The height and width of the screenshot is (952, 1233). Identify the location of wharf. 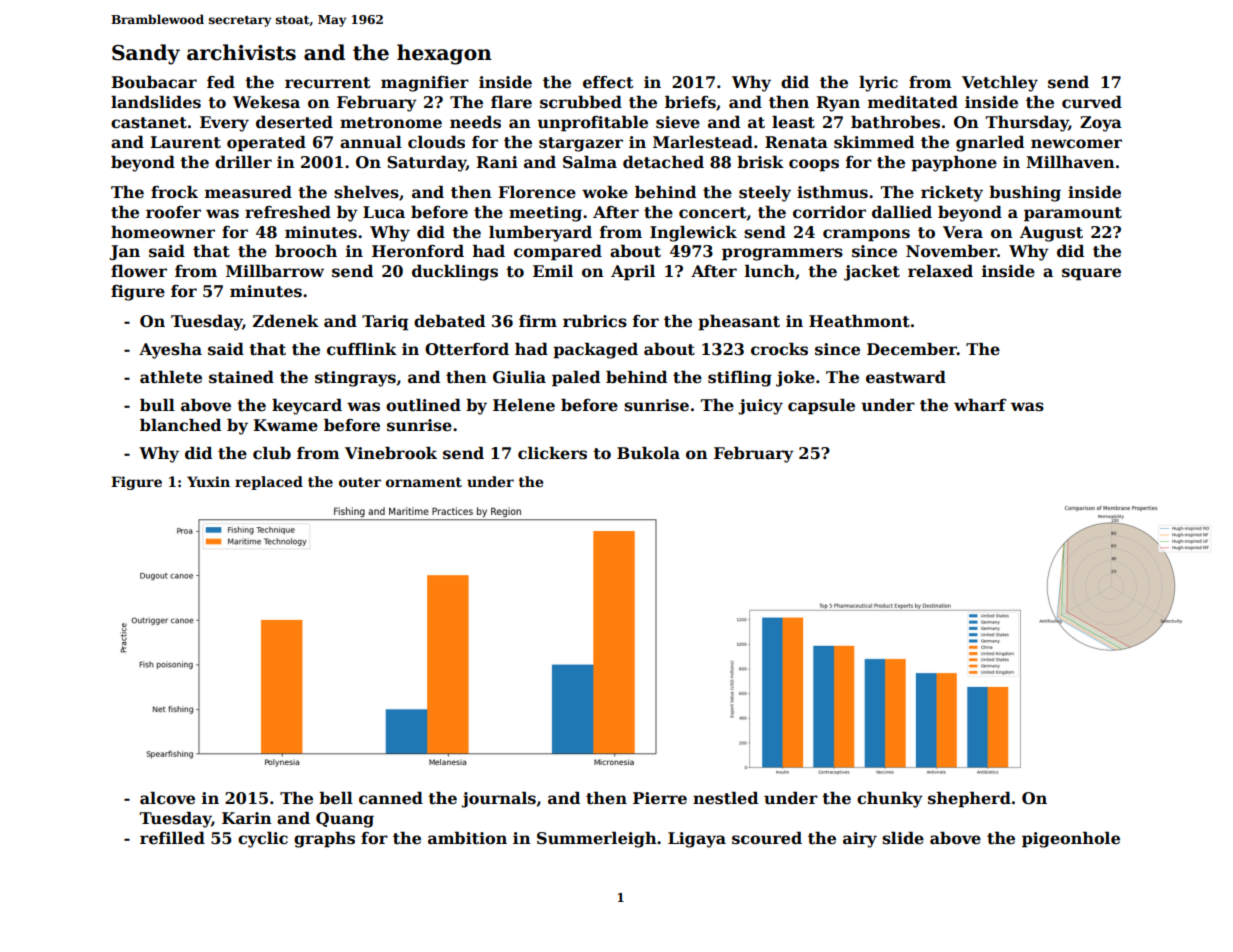
(980, 405).
